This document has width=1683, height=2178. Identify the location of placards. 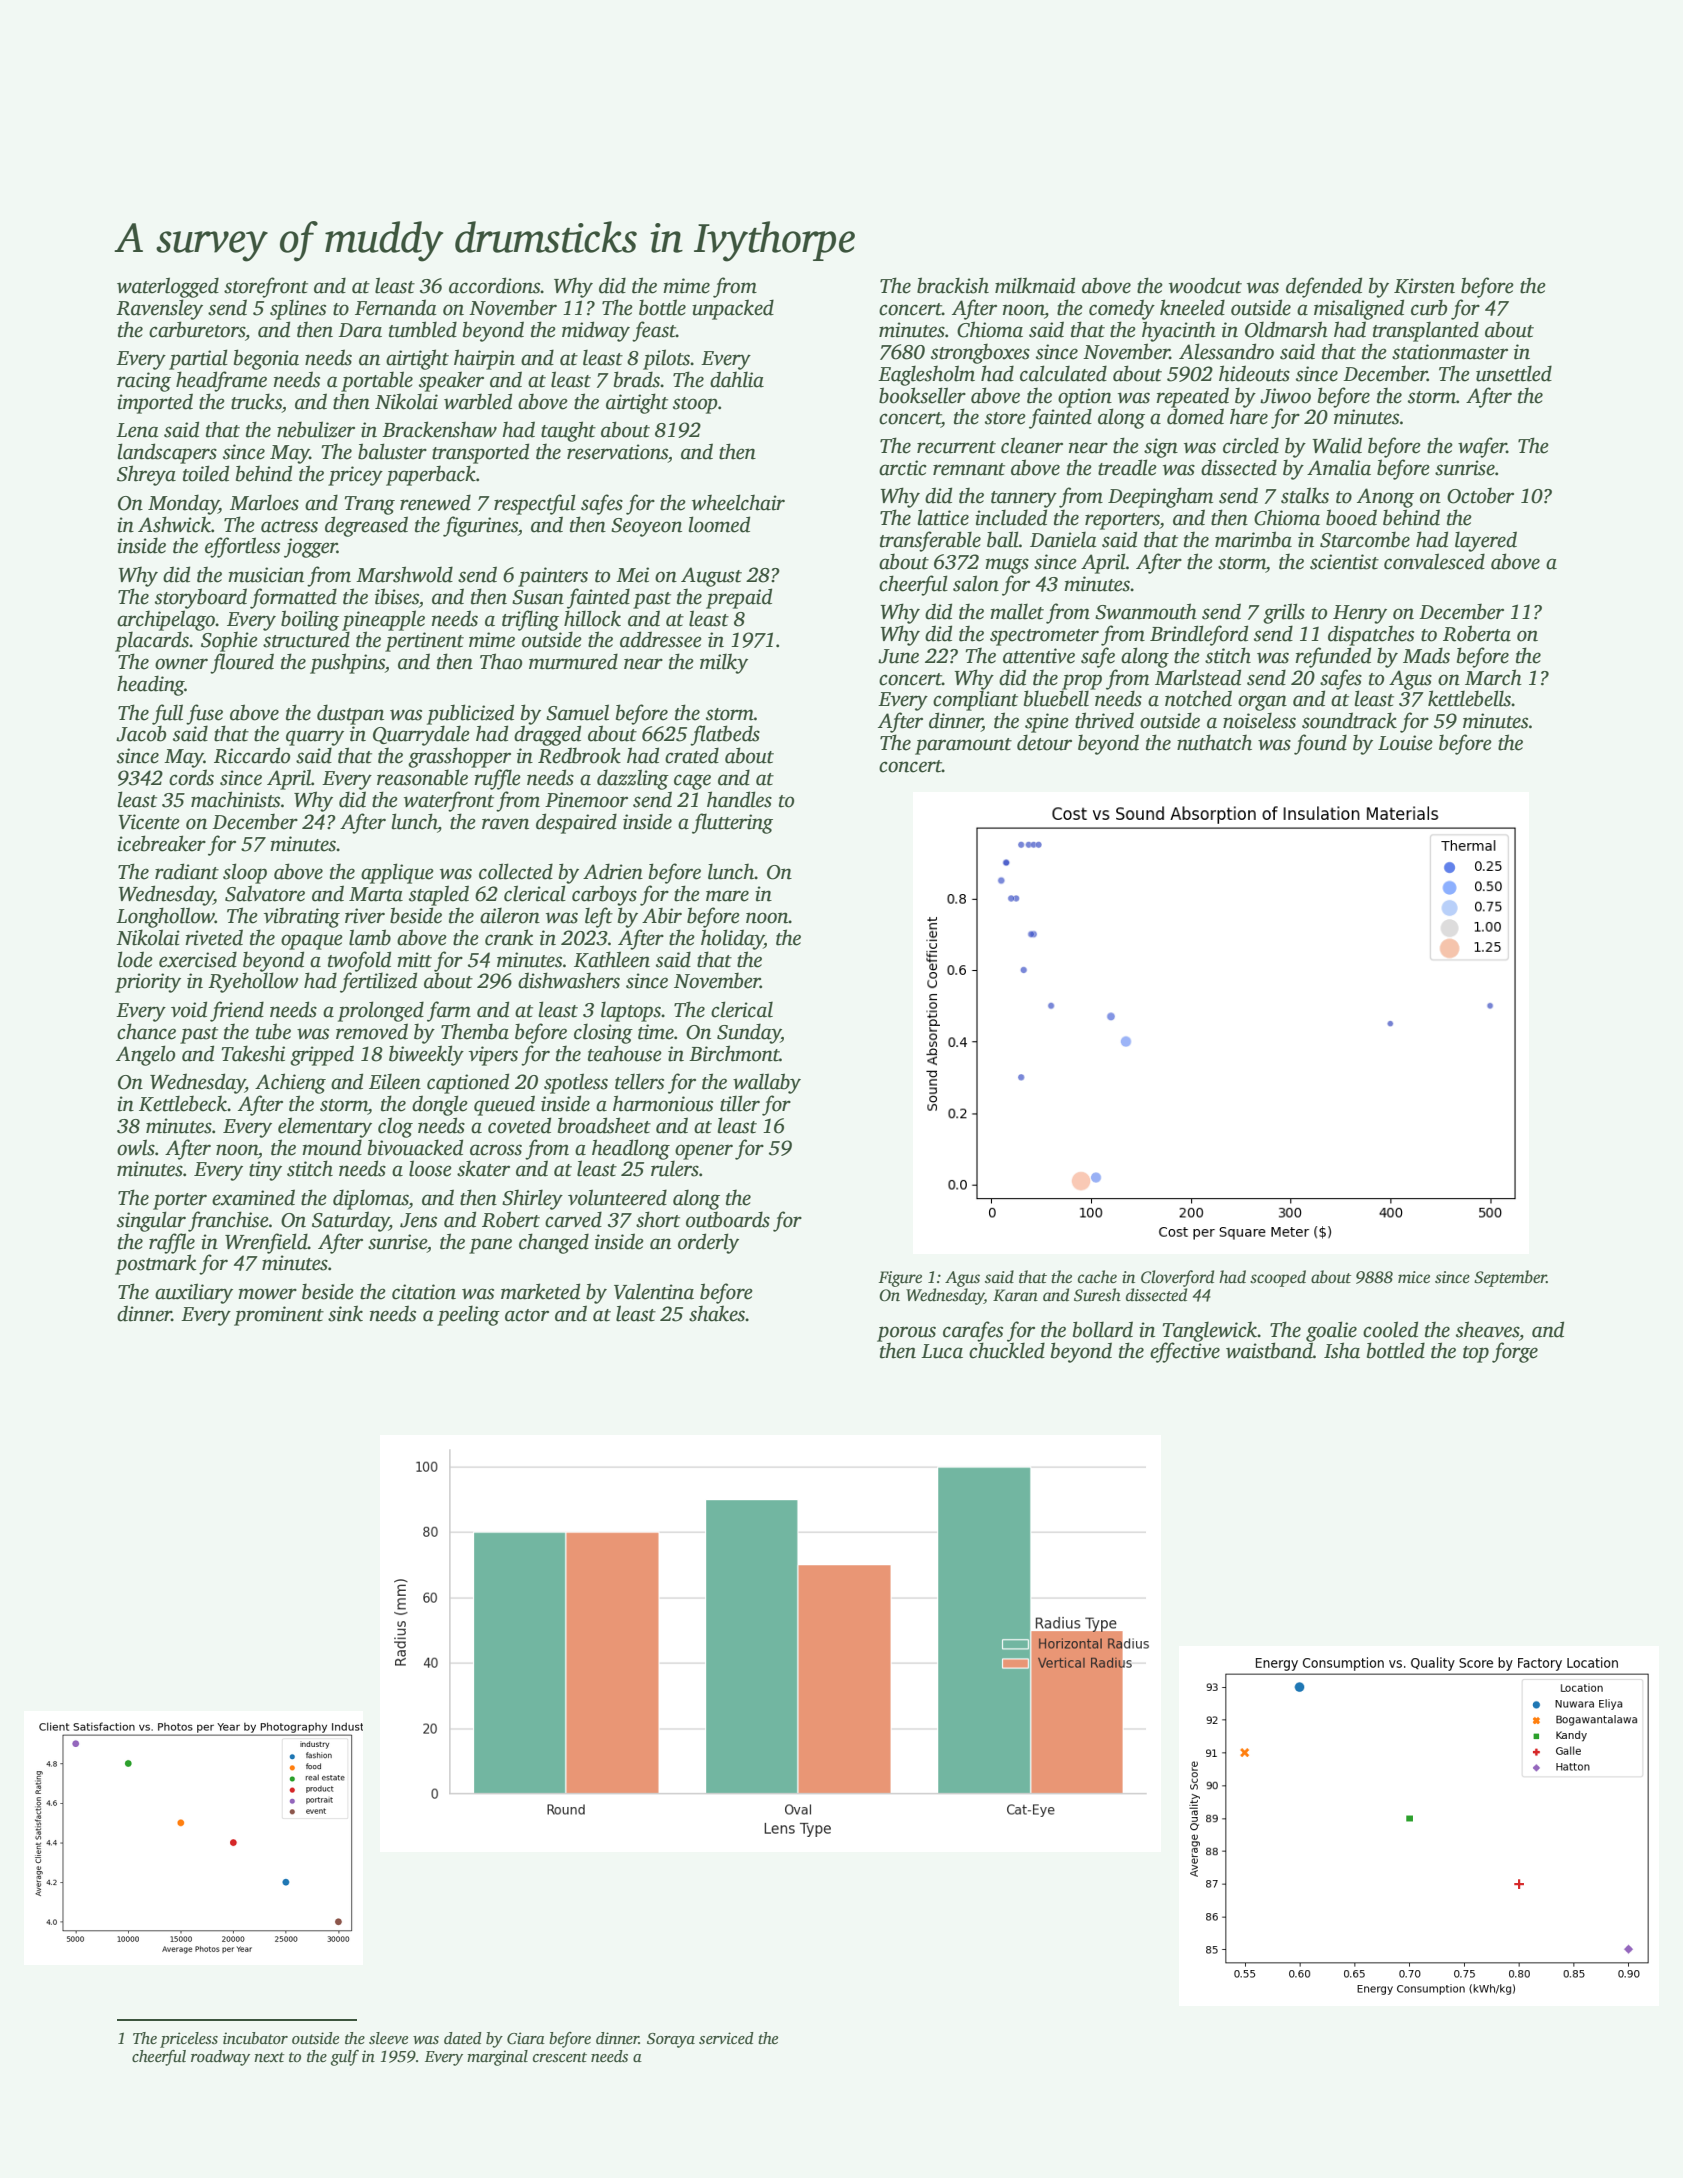
(152, 641).
